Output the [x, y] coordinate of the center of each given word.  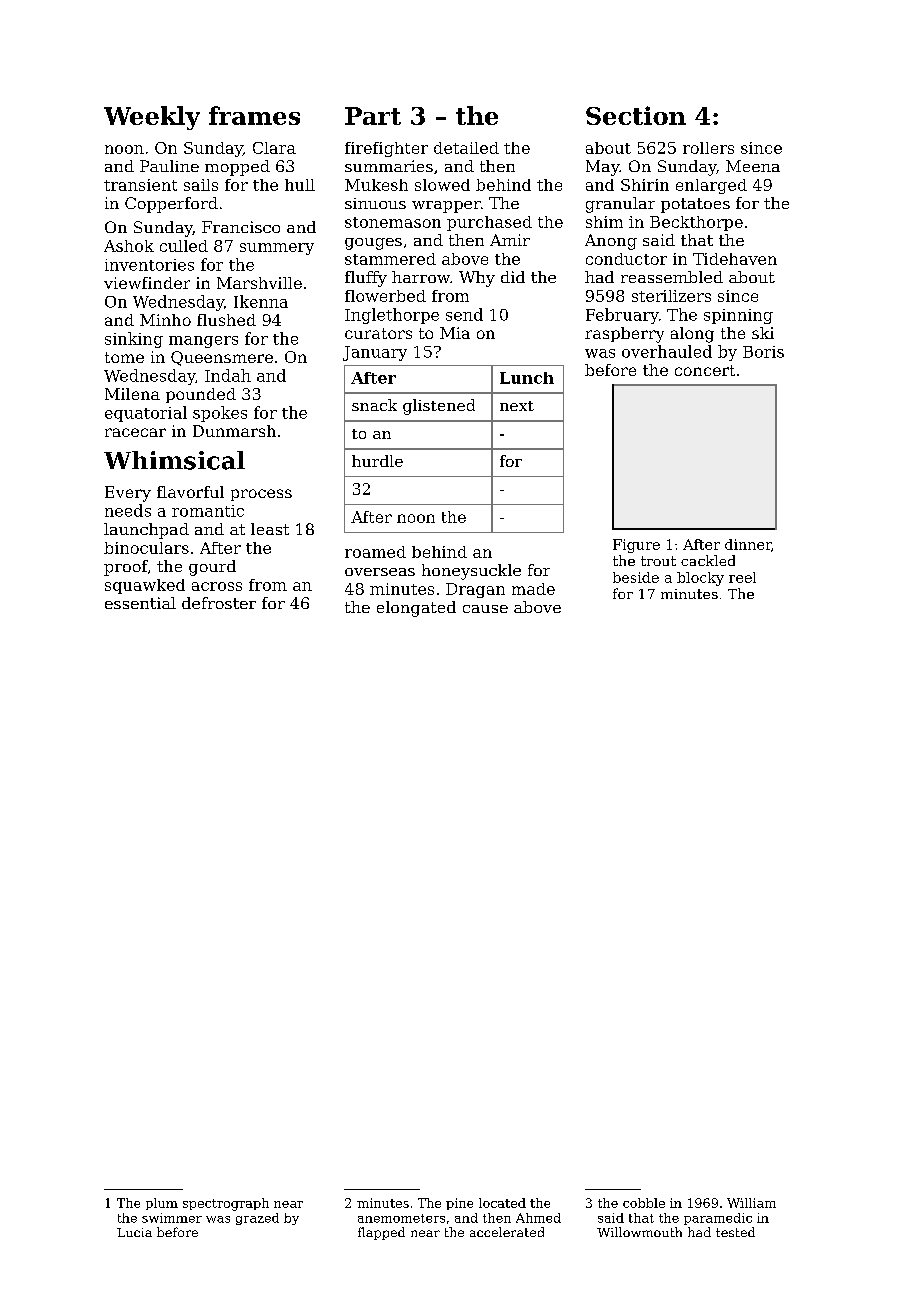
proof [126, 568]
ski [763, 333]
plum [162, 1204]
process [261, 495]
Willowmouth [639, 1232]
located [502, 1203]
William [751, 1203]
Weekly [152, 118]
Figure [636, 546]
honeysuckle [471, 572]
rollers [708, 148]
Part [373, 116]
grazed [257, 1219]
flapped [381, 1233]
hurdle [377, 461]
